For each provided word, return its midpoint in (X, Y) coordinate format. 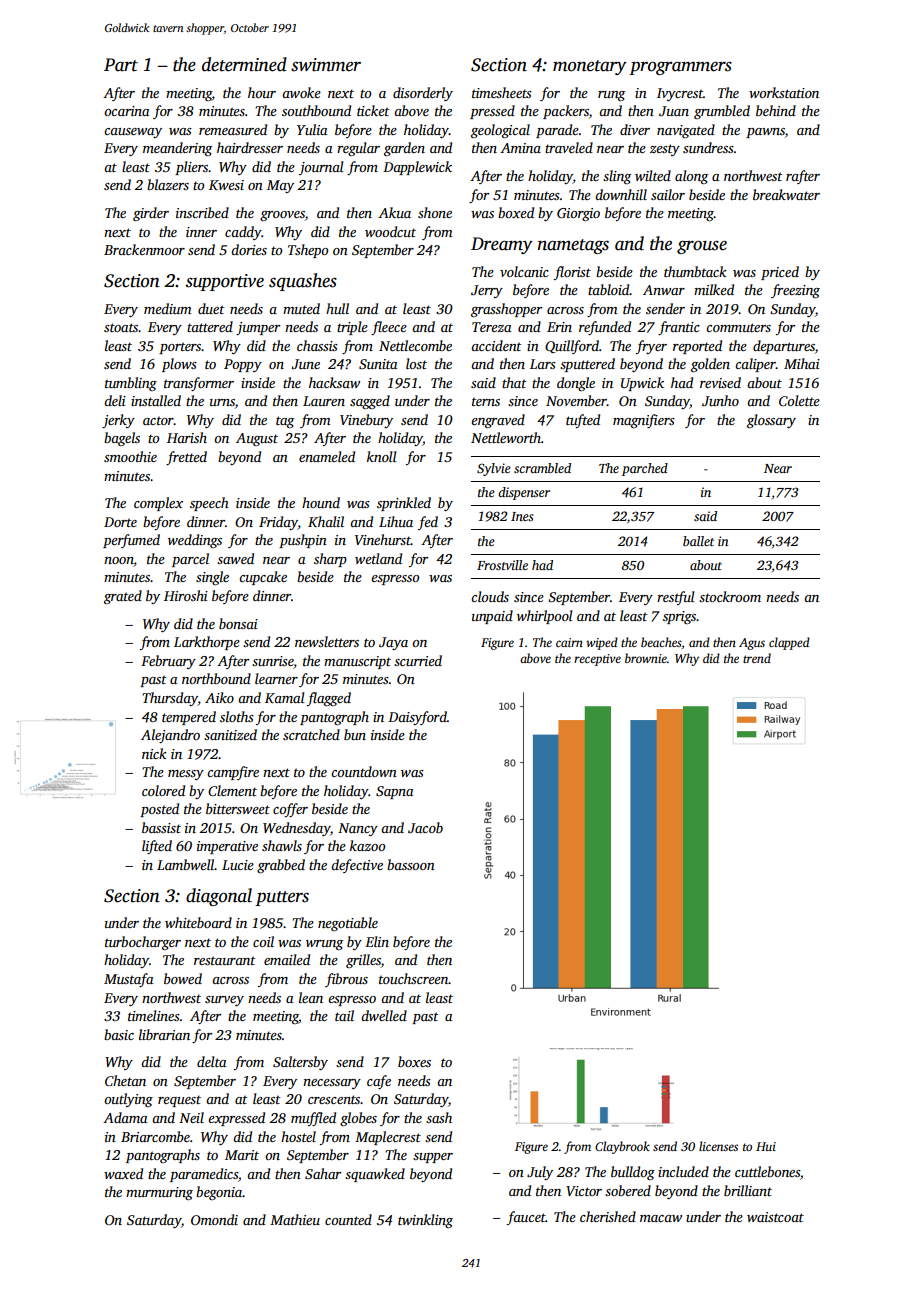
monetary (590, 67)
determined (244, 64)
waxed (123, 1173)
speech (209, 504)
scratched (311, 734)
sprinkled (404, 504)
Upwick (642, 384)
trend (757, 658)
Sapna (395, 792)
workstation (784, 92)
